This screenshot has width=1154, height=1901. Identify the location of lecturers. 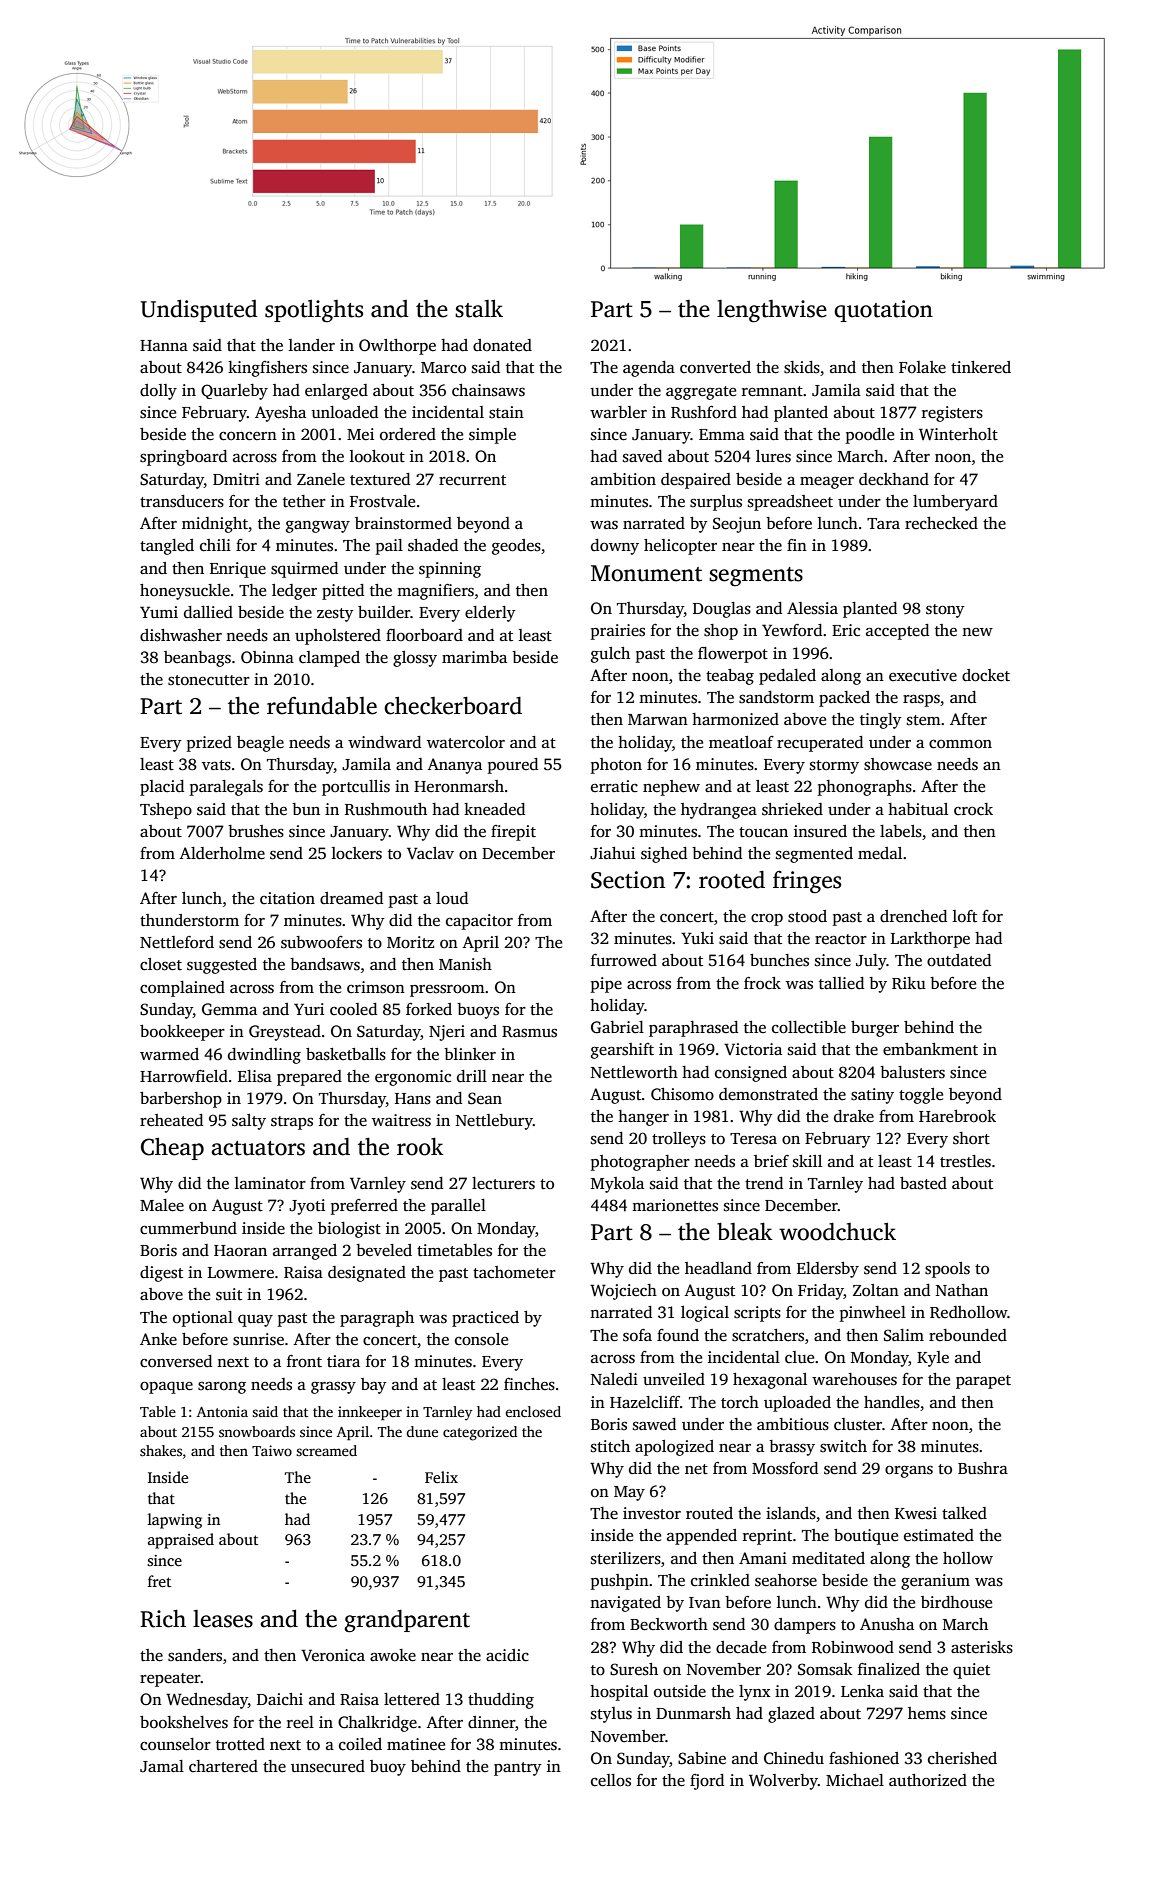
(503, 1183).
